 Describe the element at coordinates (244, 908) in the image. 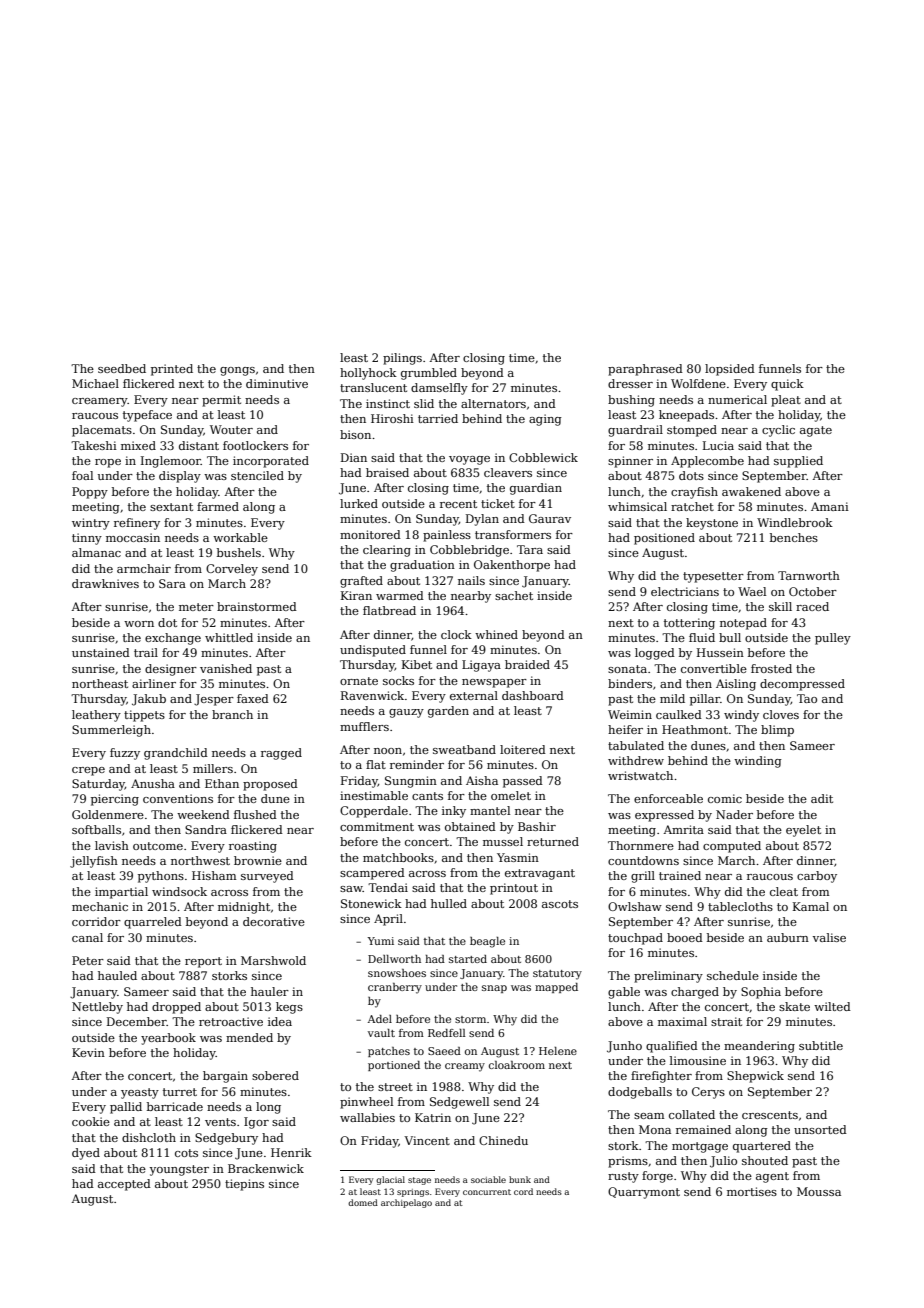

I see `midnight` at that location.
